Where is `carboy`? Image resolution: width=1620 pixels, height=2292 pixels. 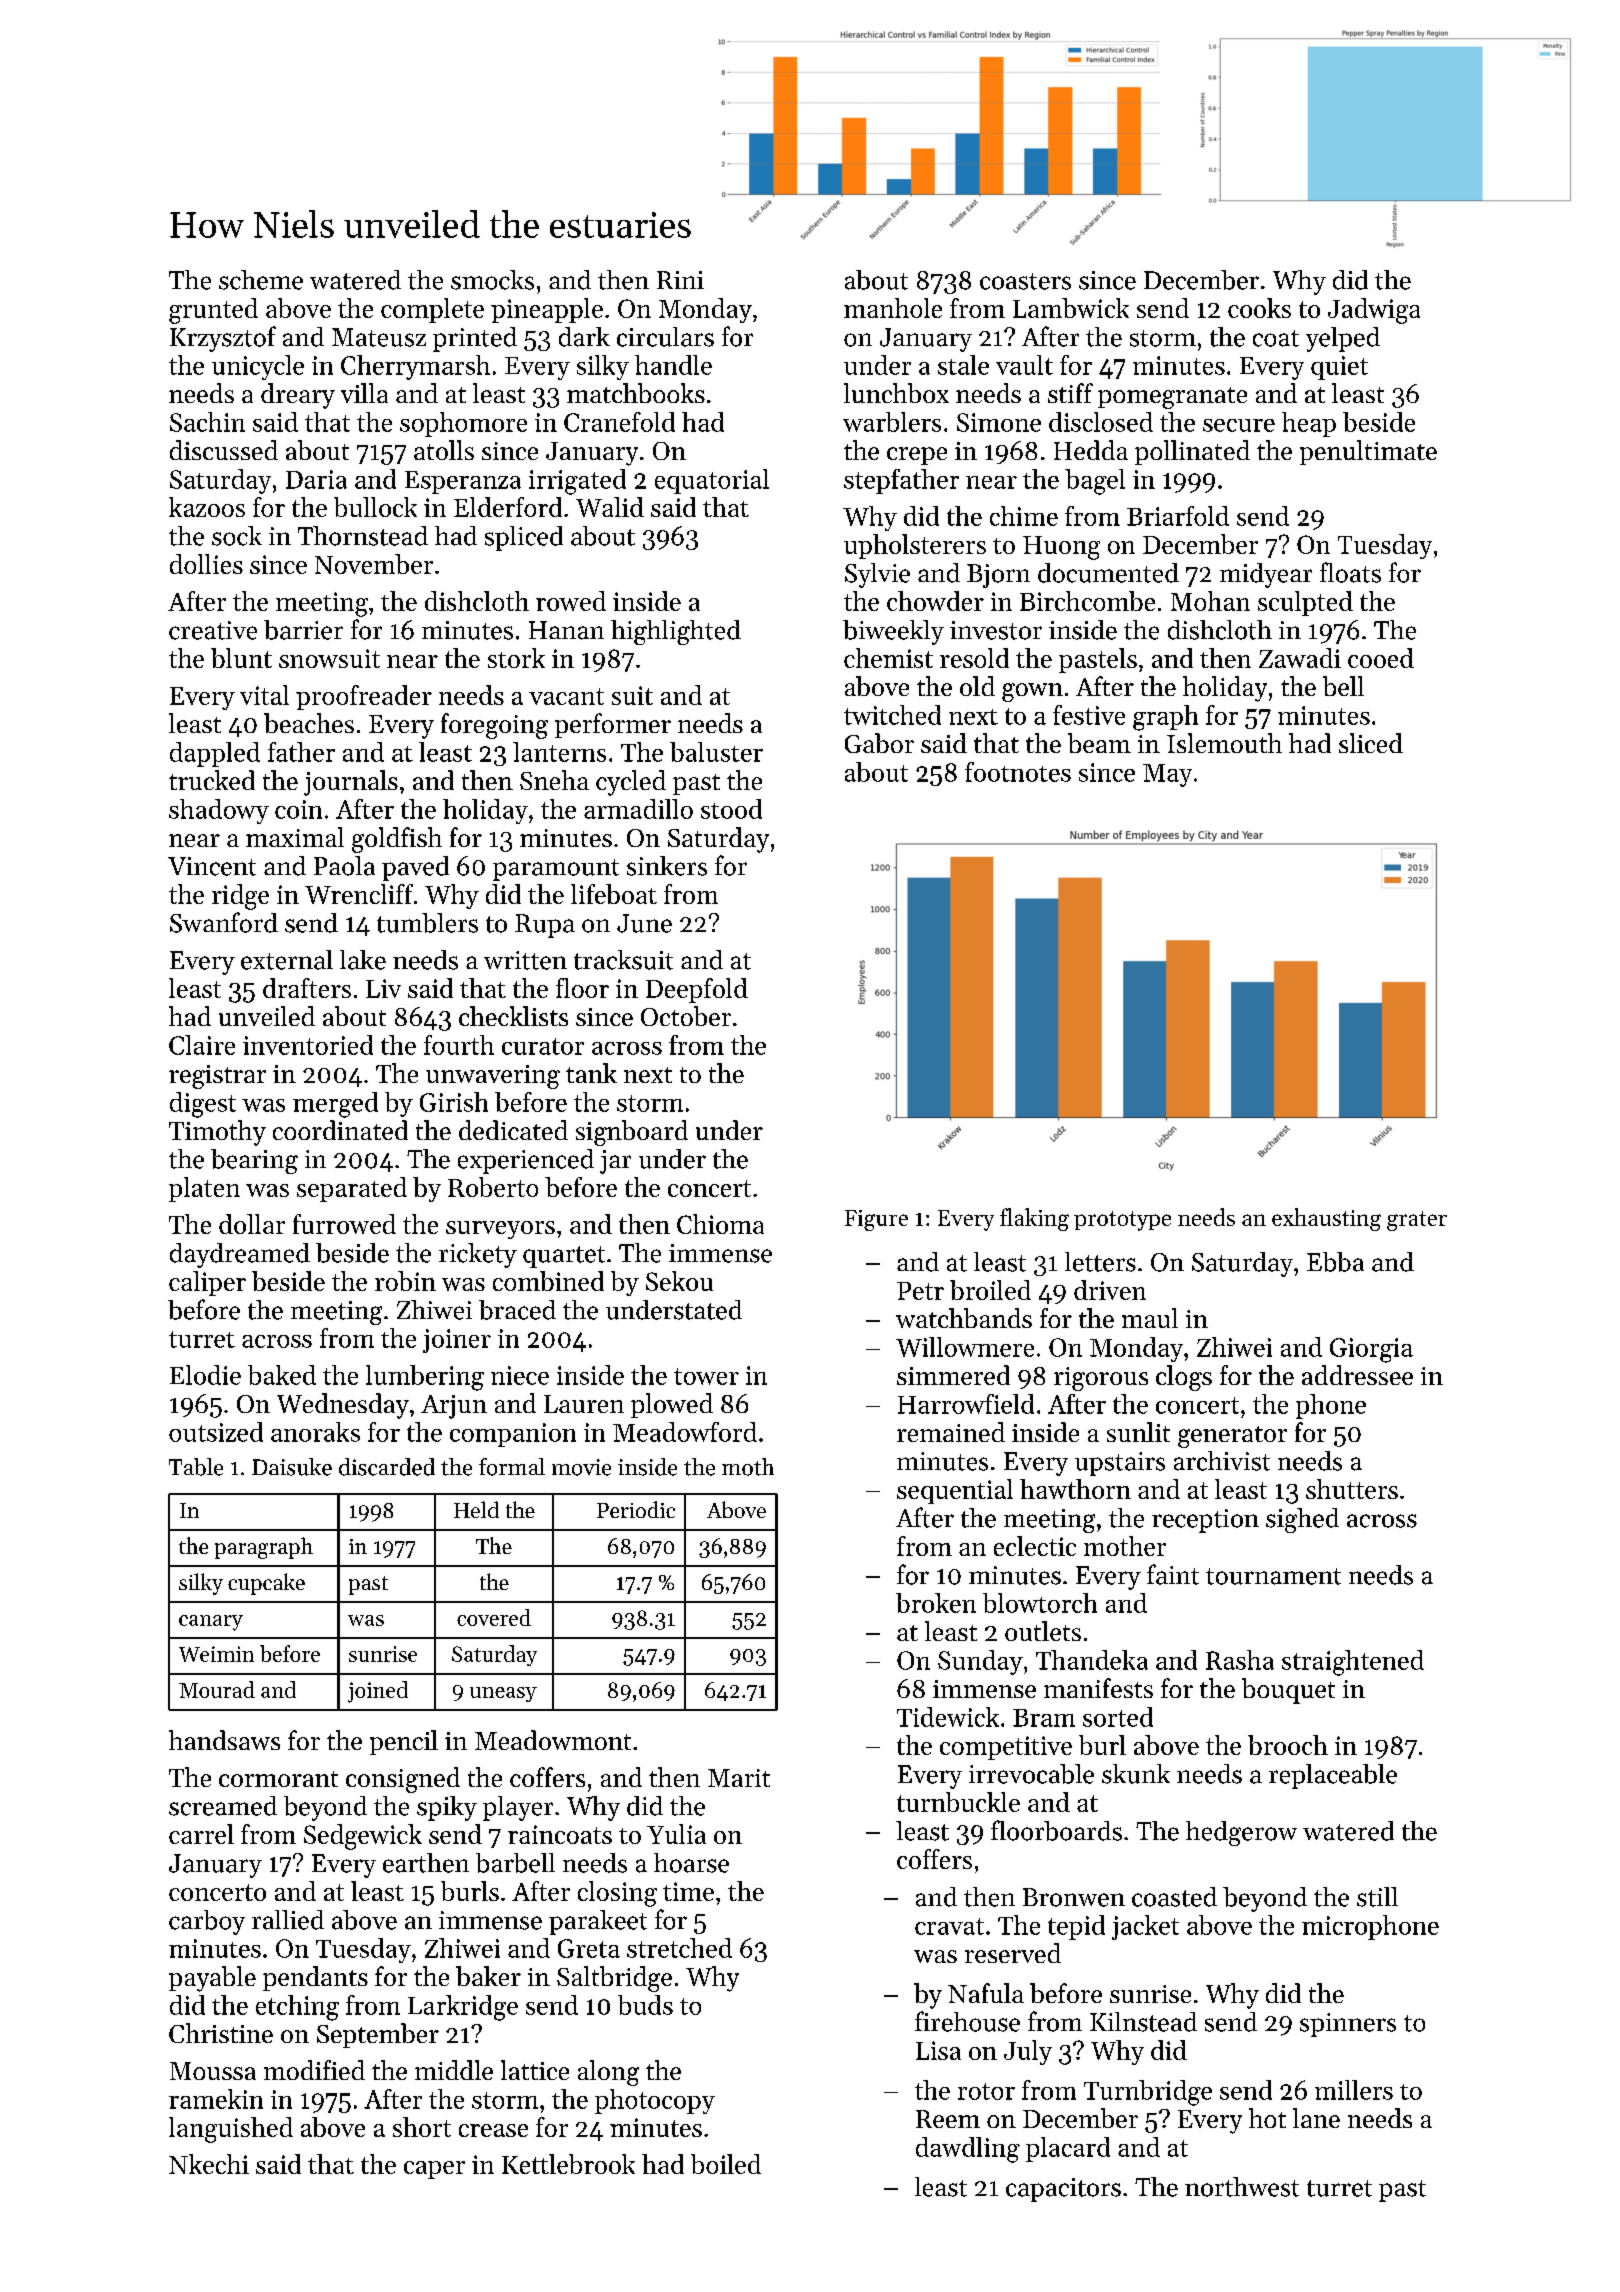
carboy is located at coordinates (207, 1922).
